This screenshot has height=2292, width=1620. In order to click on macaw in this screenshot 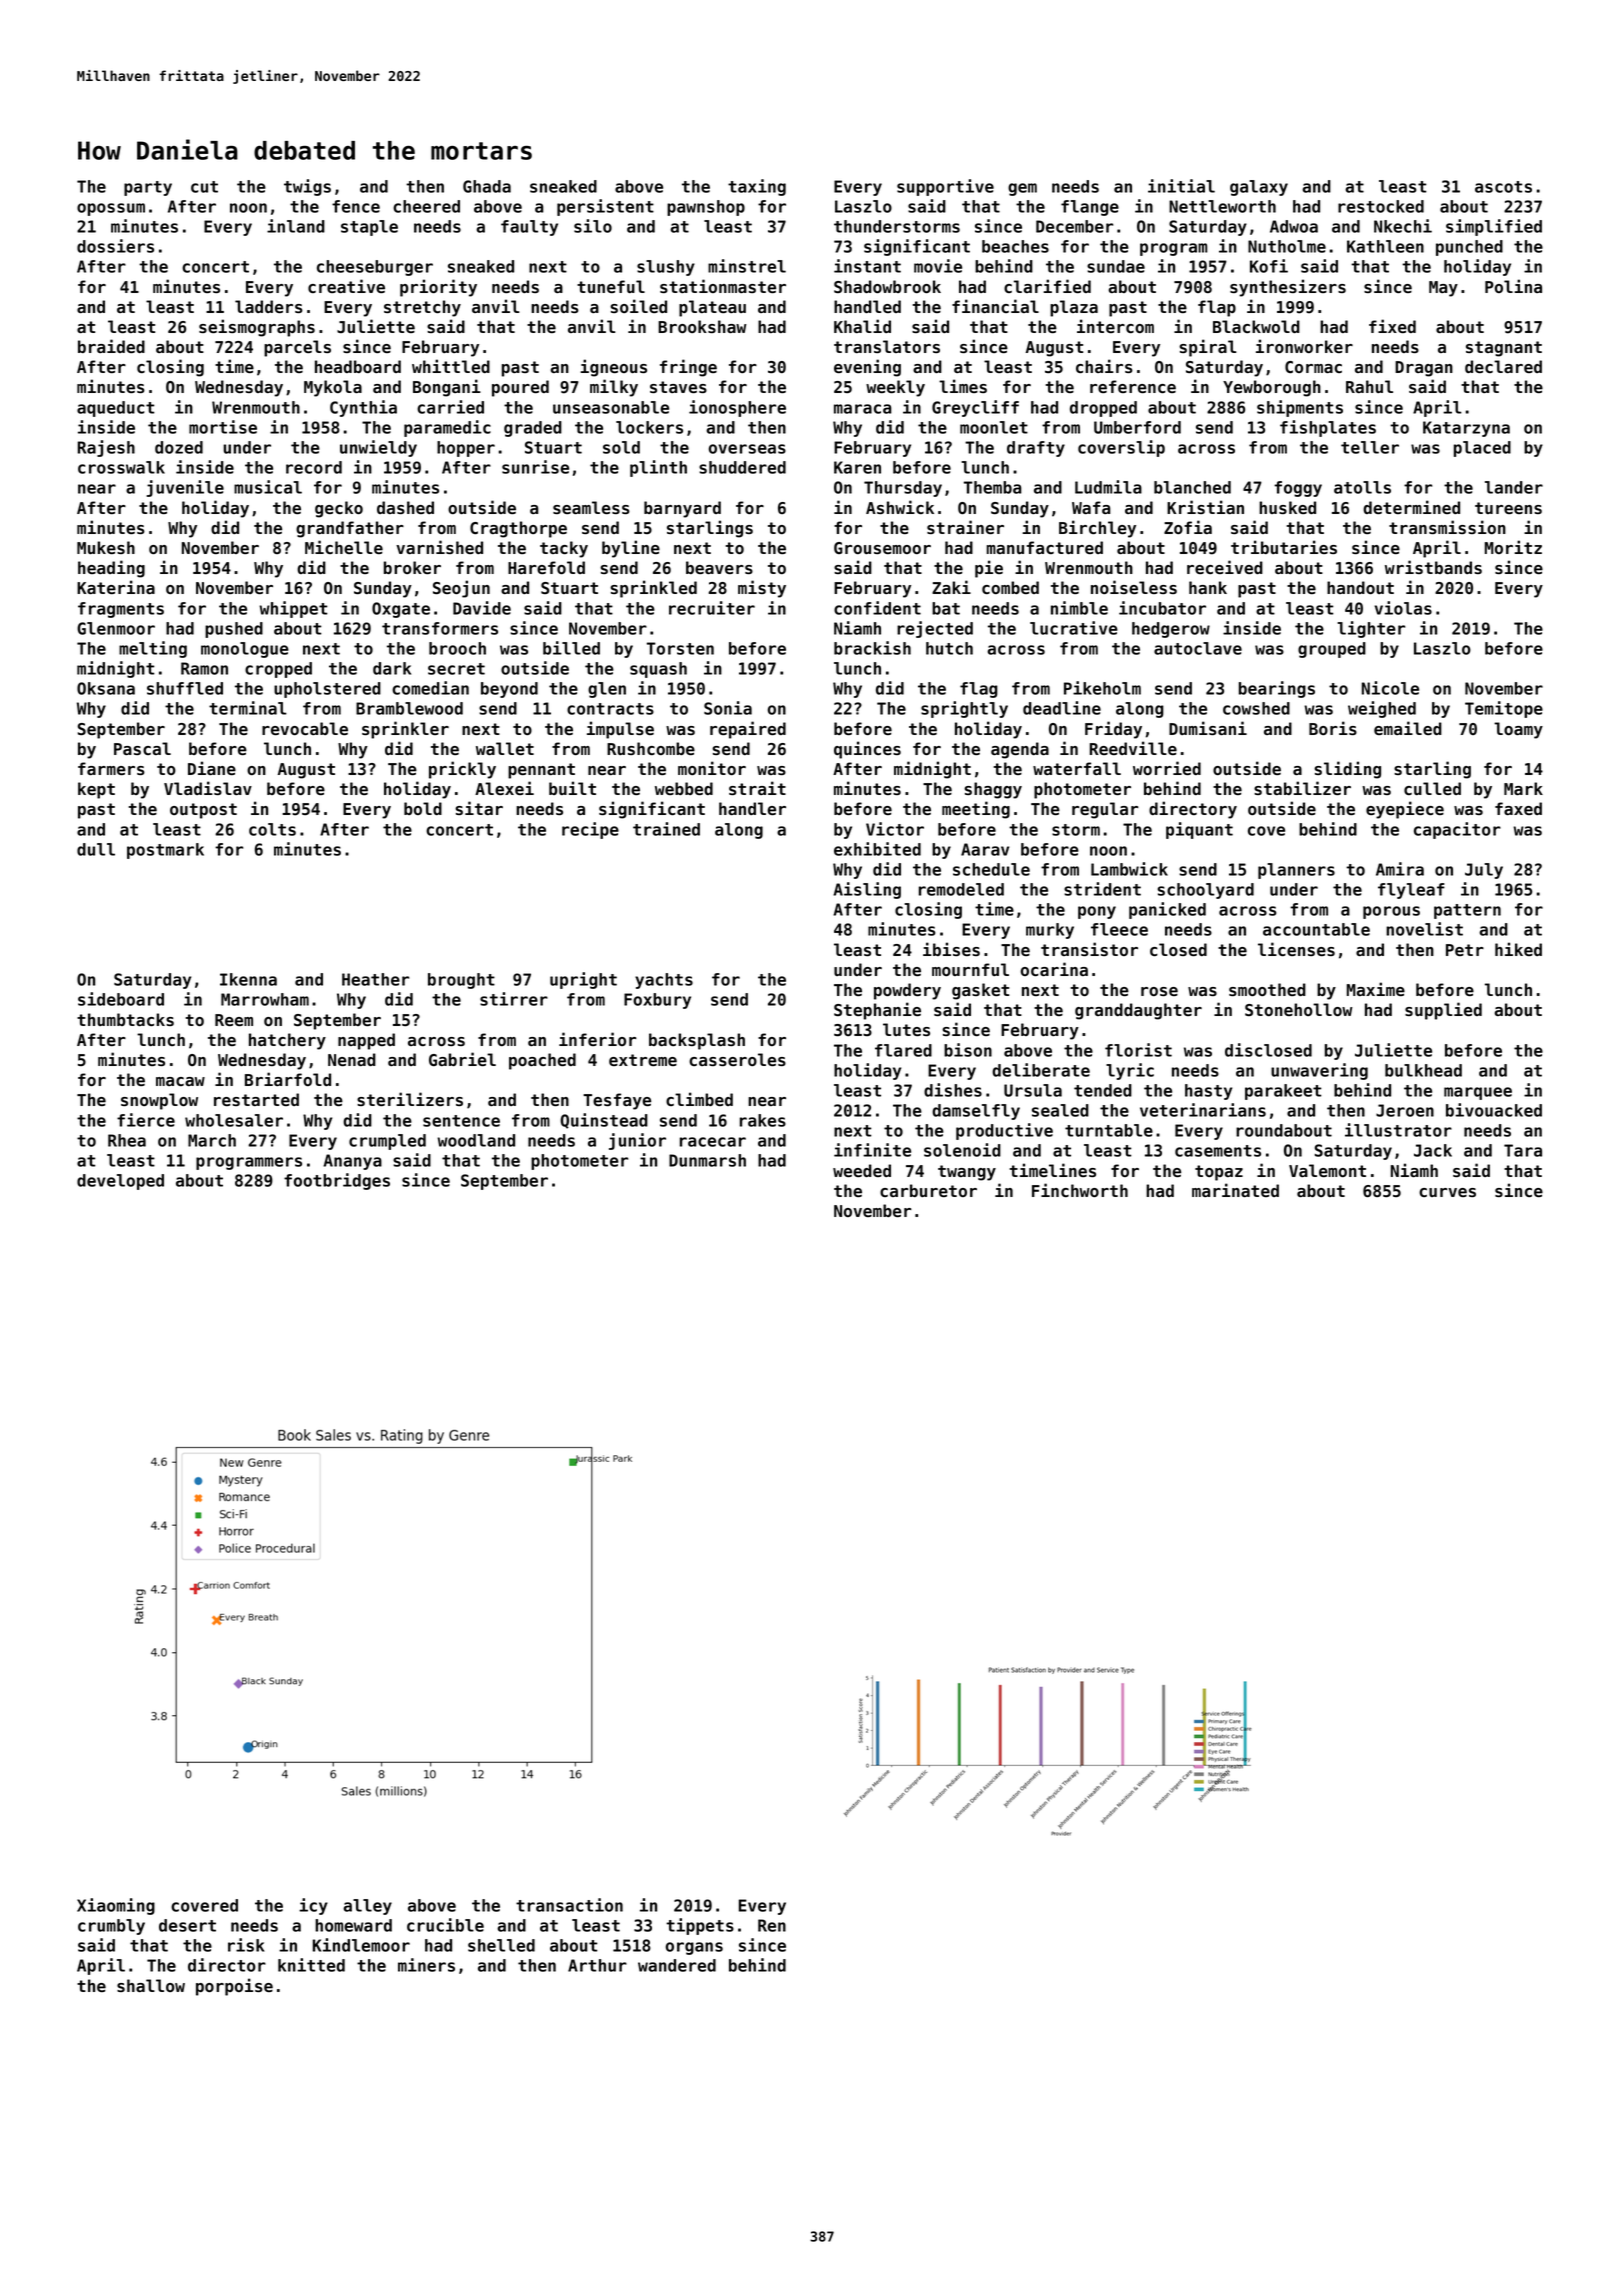, I will do `click(180, 1081)`.
